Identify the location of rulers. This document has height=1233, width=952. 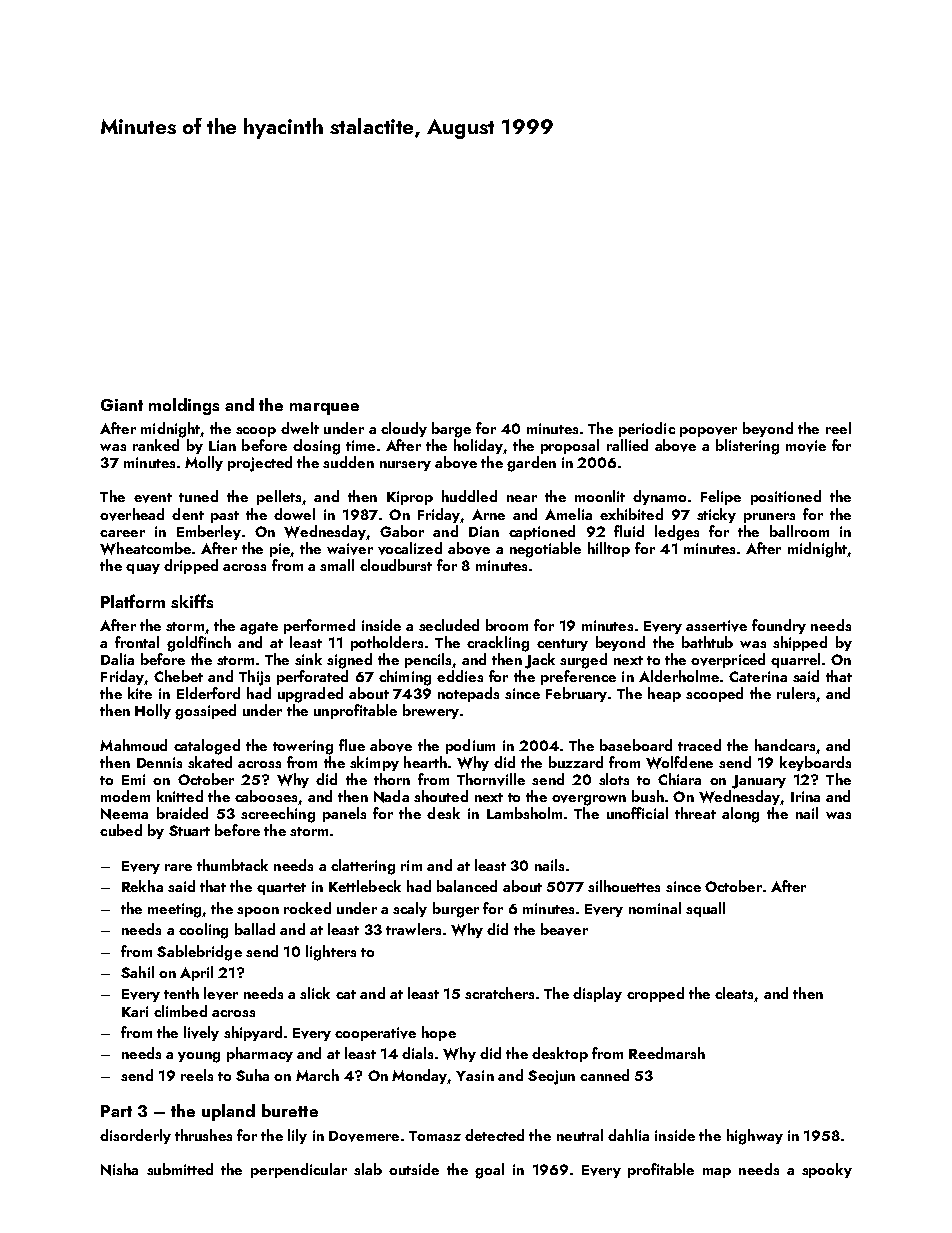
(796, 693).
